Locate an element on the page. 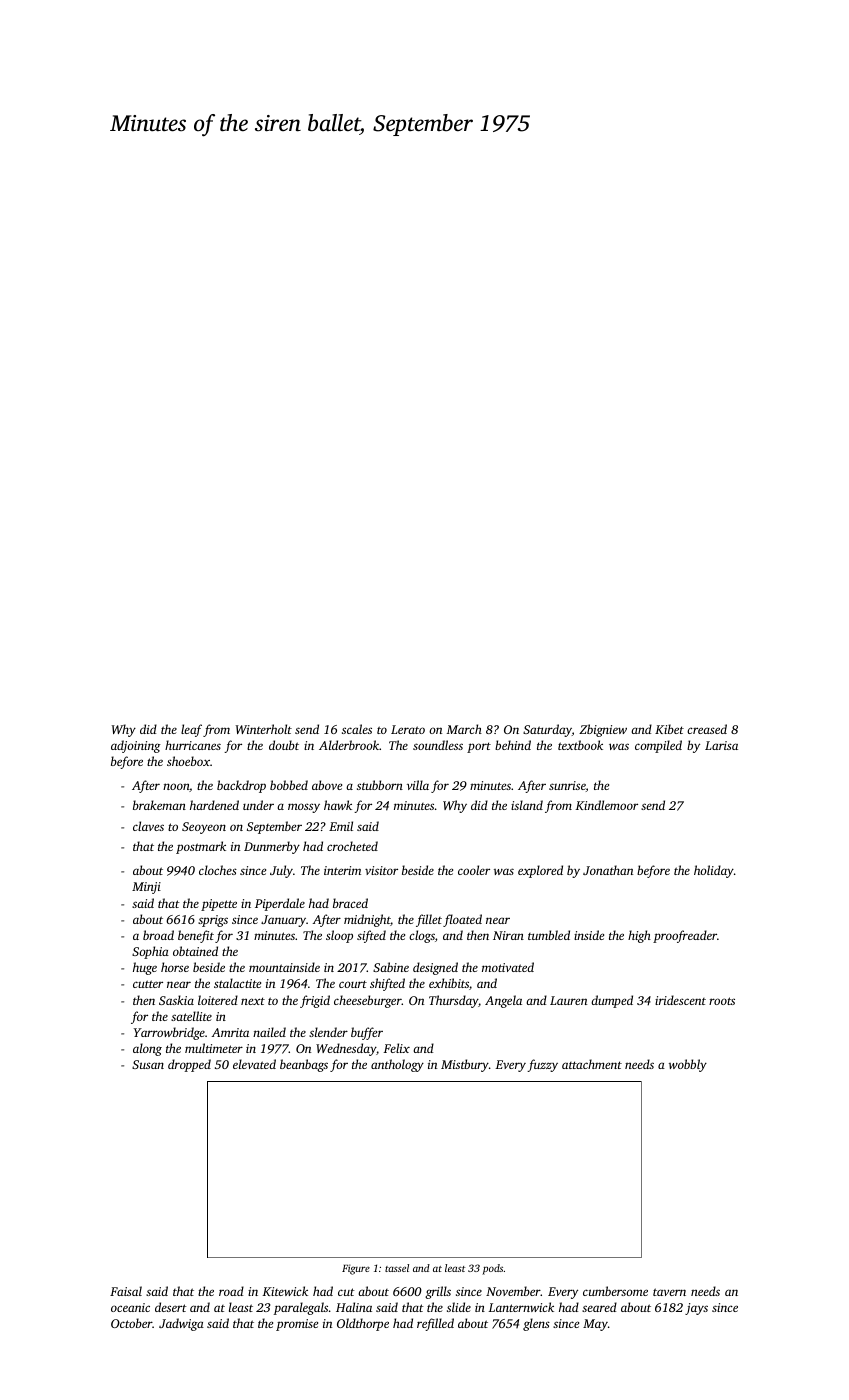  cumbersome is located at coordinates (615, 1291).
